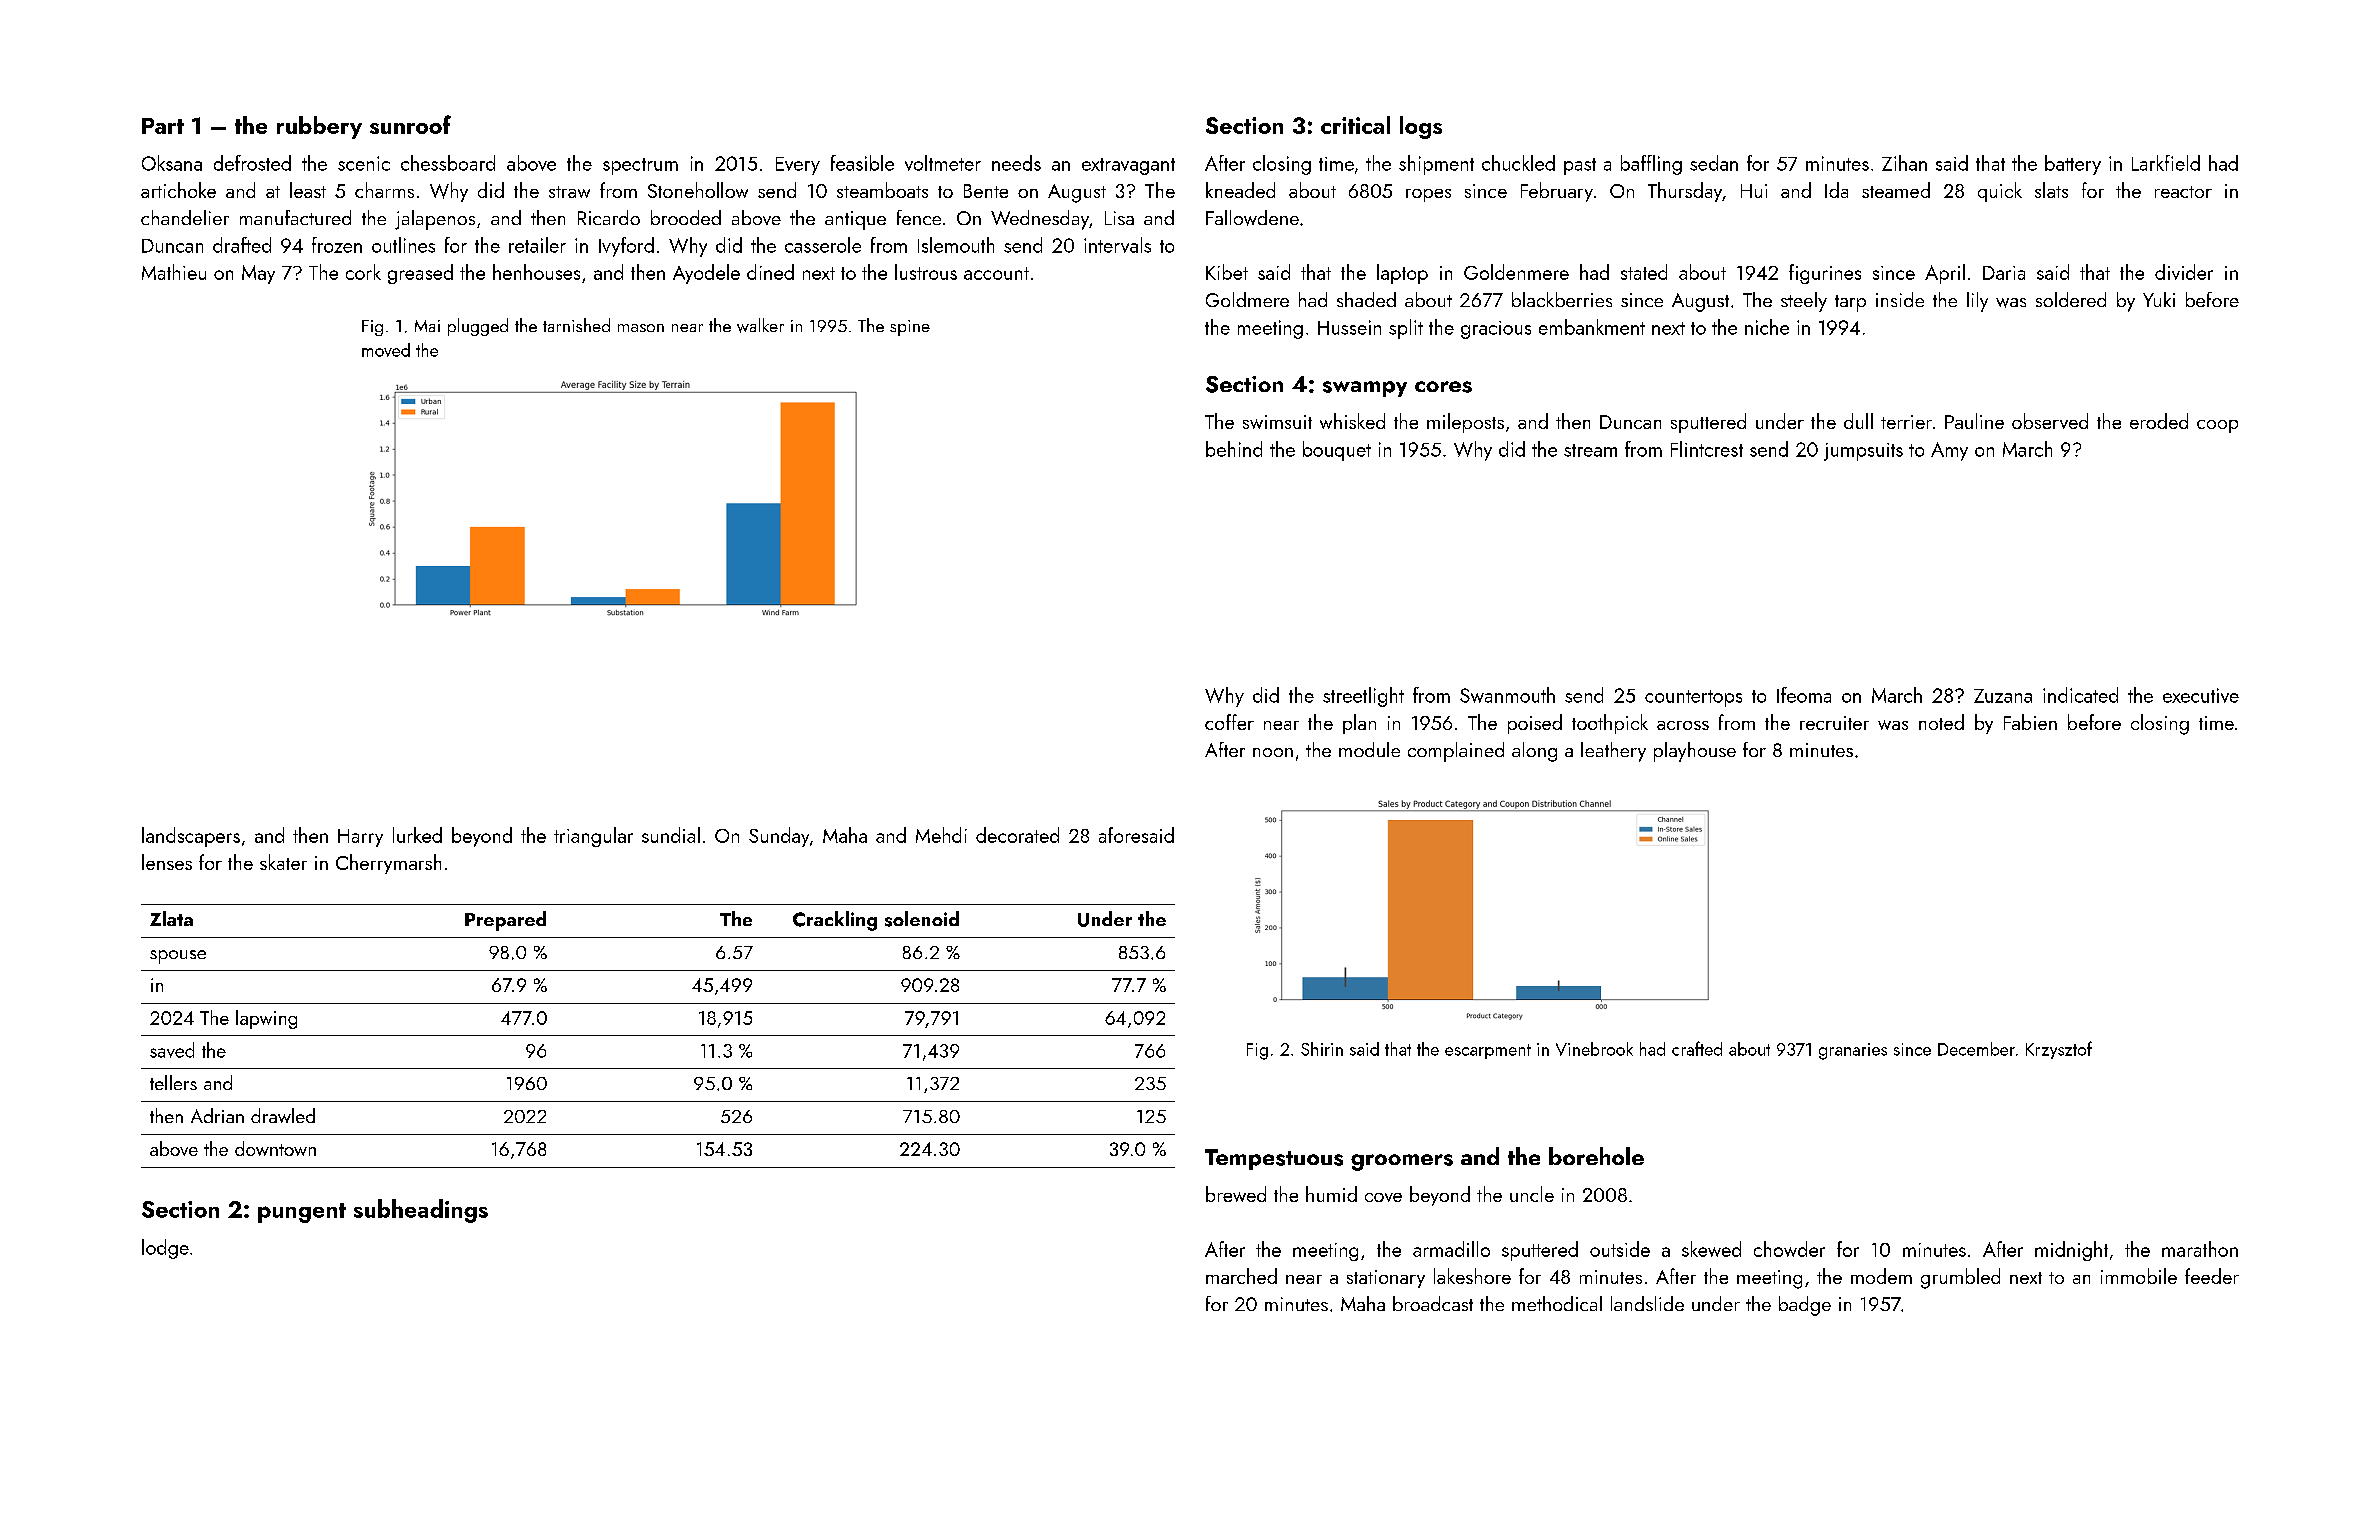 The width and height of the screenshot is (2380, 1540). I want to click on triangular, so click(593, 837).
